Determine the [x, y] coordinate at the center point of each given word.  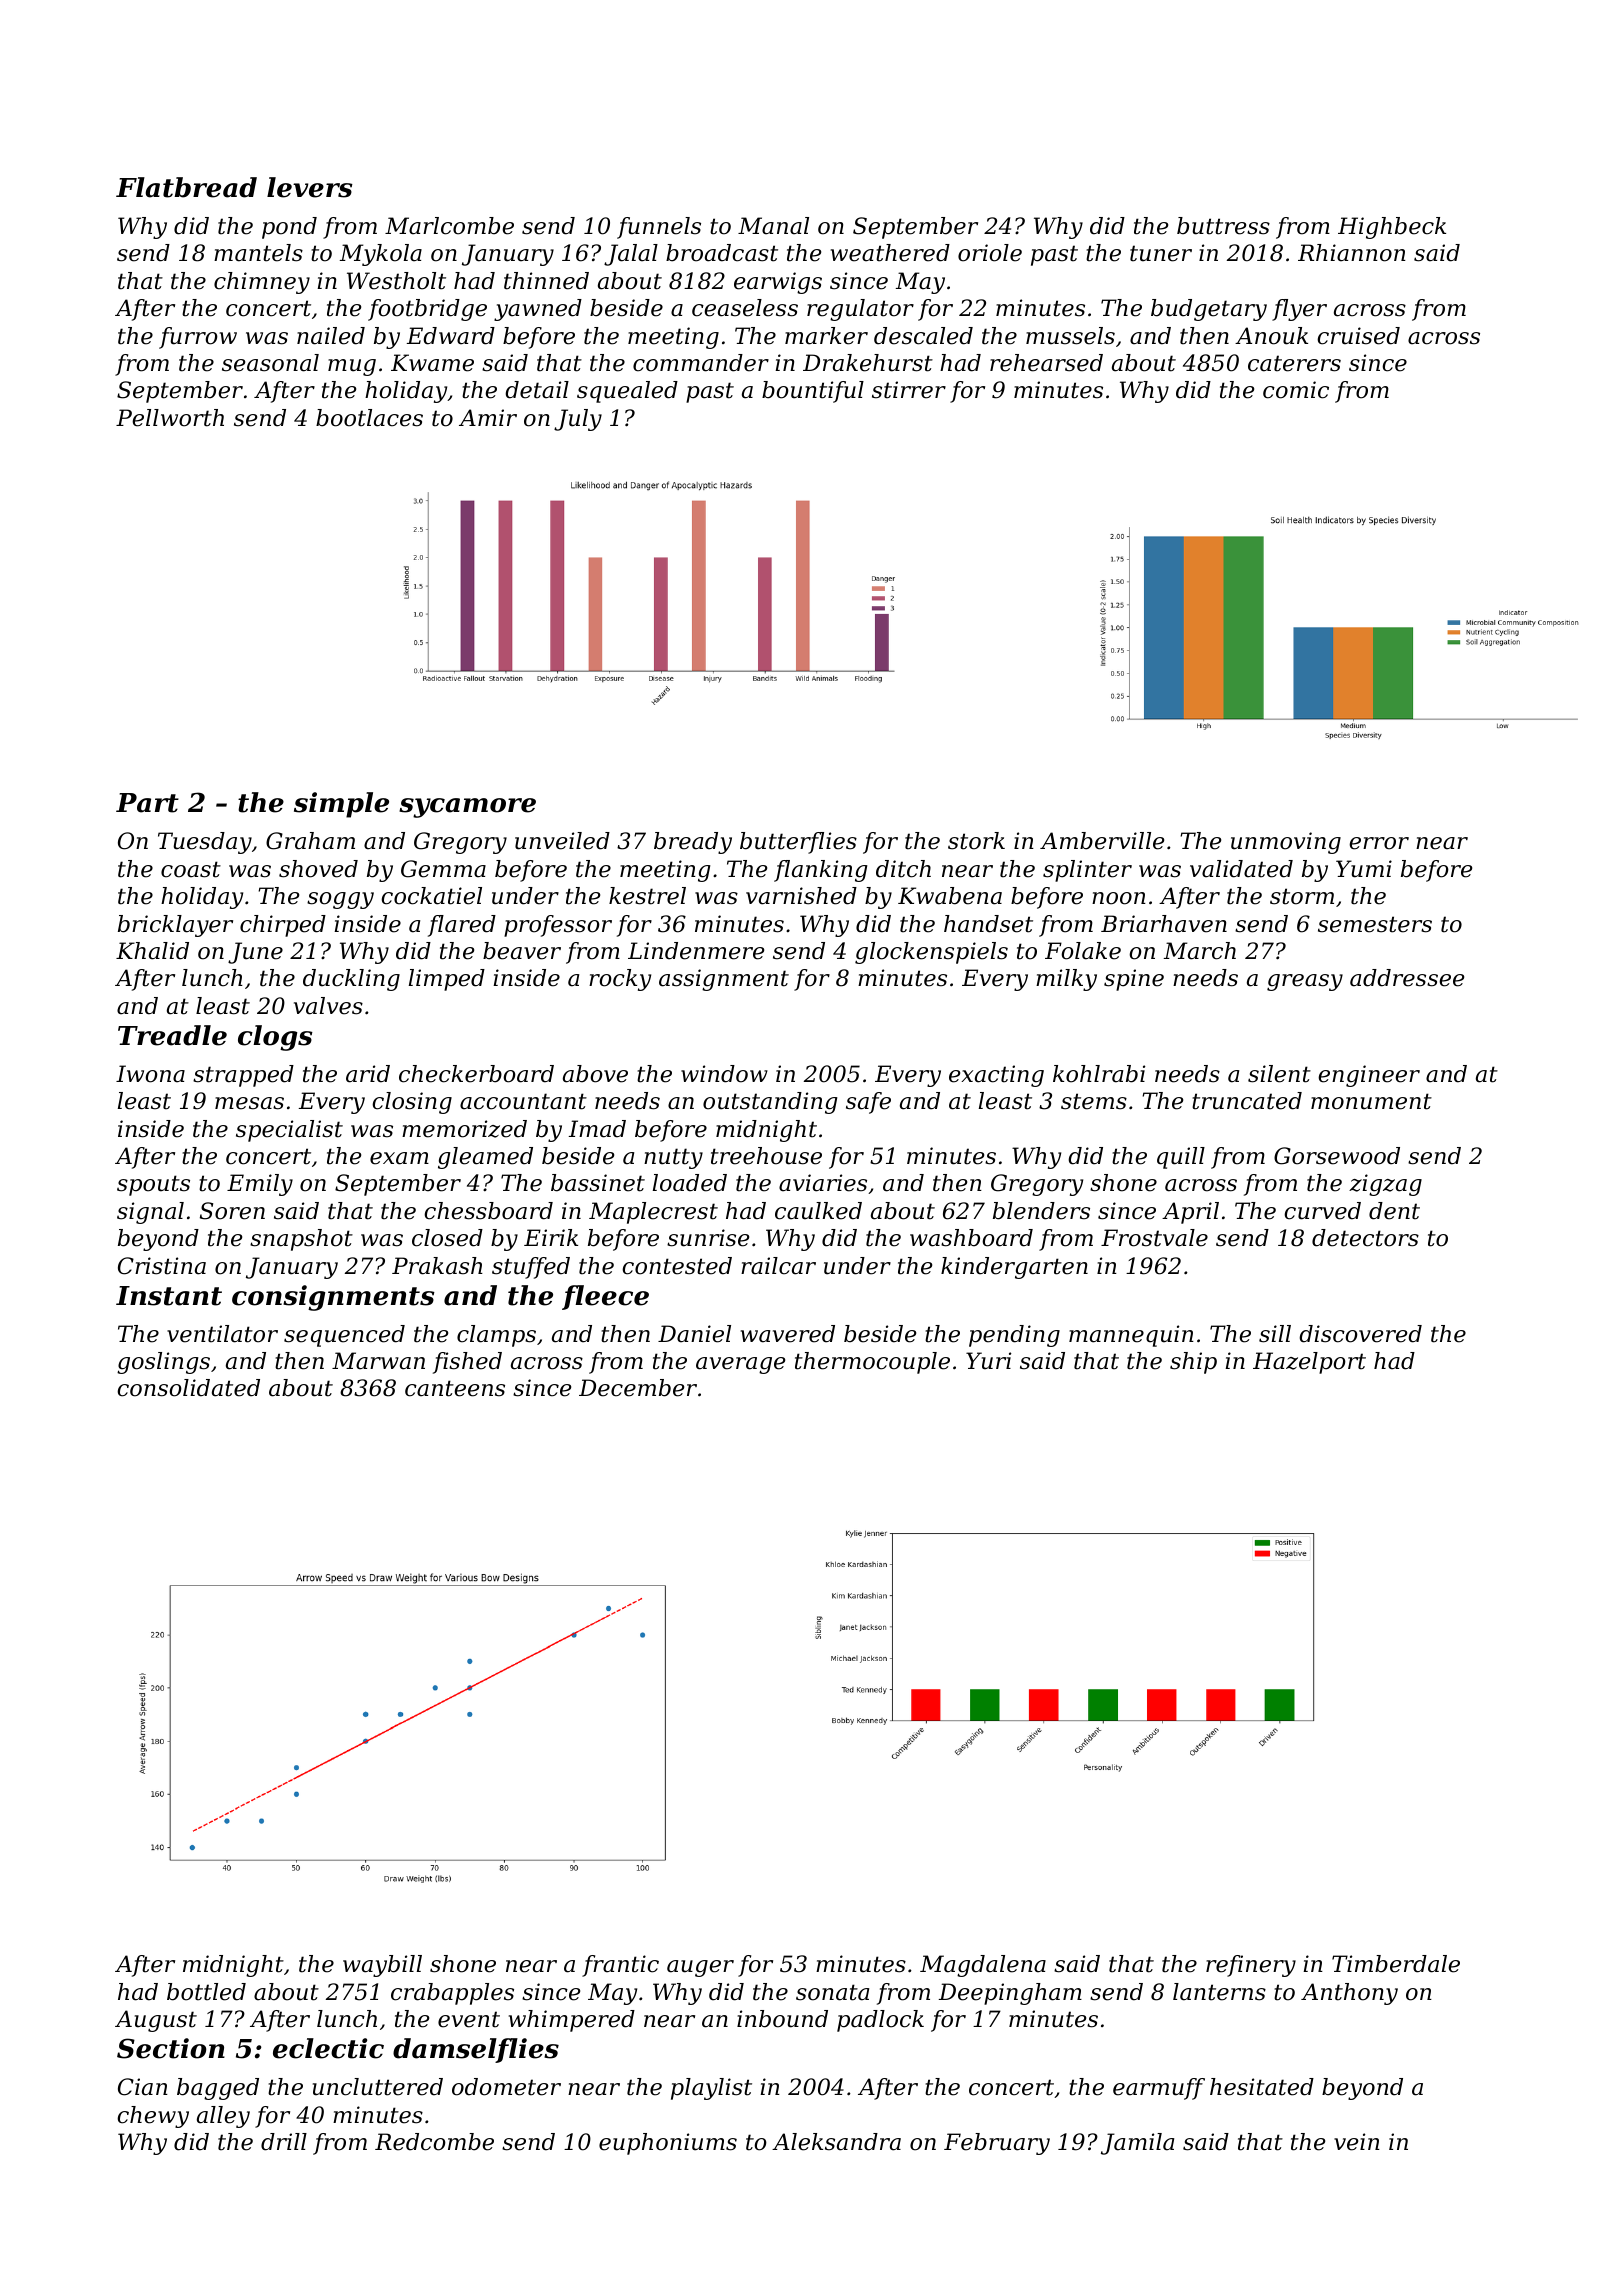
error [1379, 843]
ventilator [222, 1334]
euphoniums [668, 2144]
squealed [627, 392]
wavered [788, 1334]
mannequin [1131, 1336]
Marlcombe [449, 226]
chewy [153, 2117]
